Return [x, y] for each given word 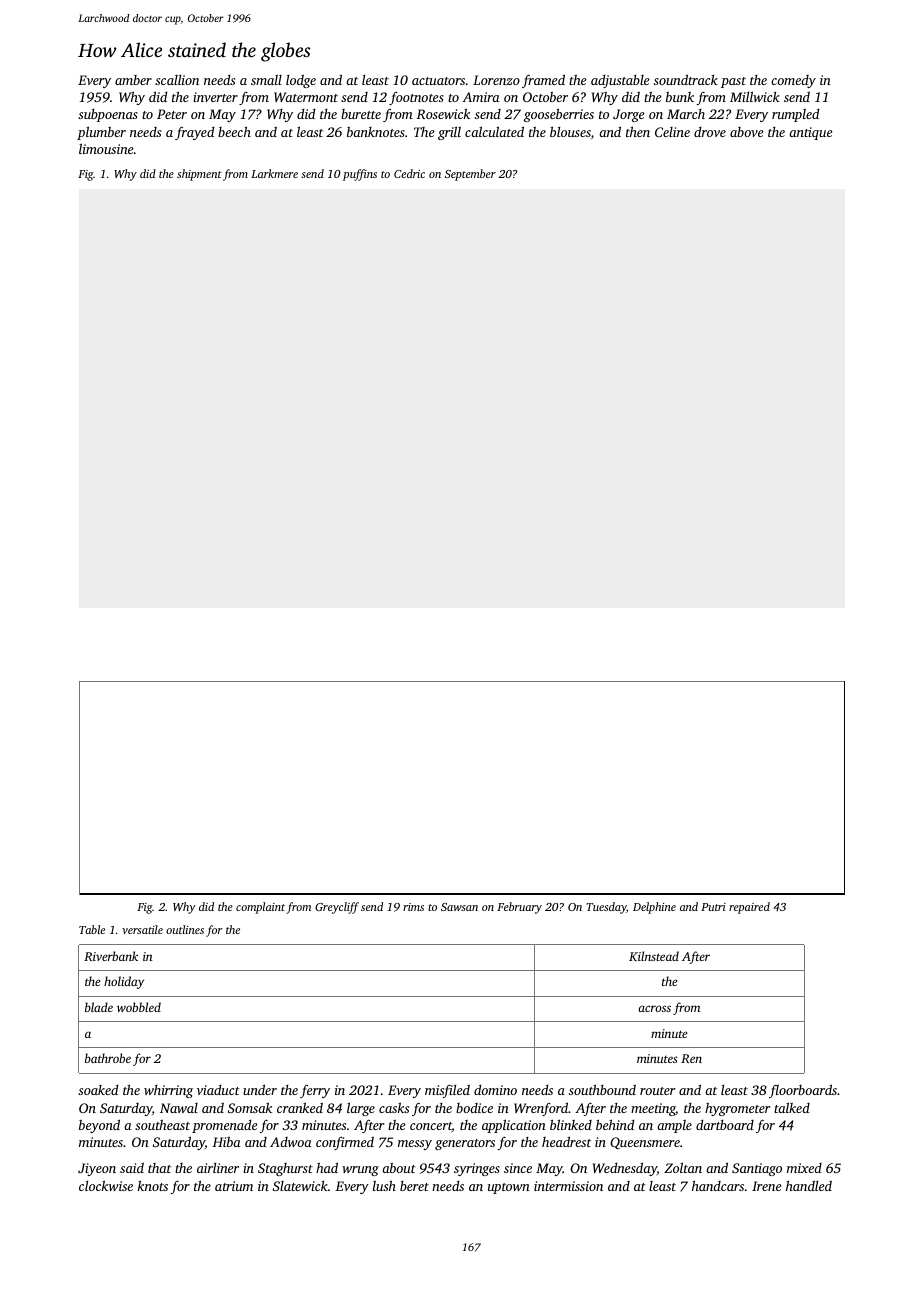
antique [811, 133]
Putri [713, 907]
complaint [260, 908]
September [470, 175]
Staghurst [285, 1169]
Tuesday [606, 908]
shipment [199, 175]
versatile [142, 929]
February [519, 908]
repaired [749, 908]
